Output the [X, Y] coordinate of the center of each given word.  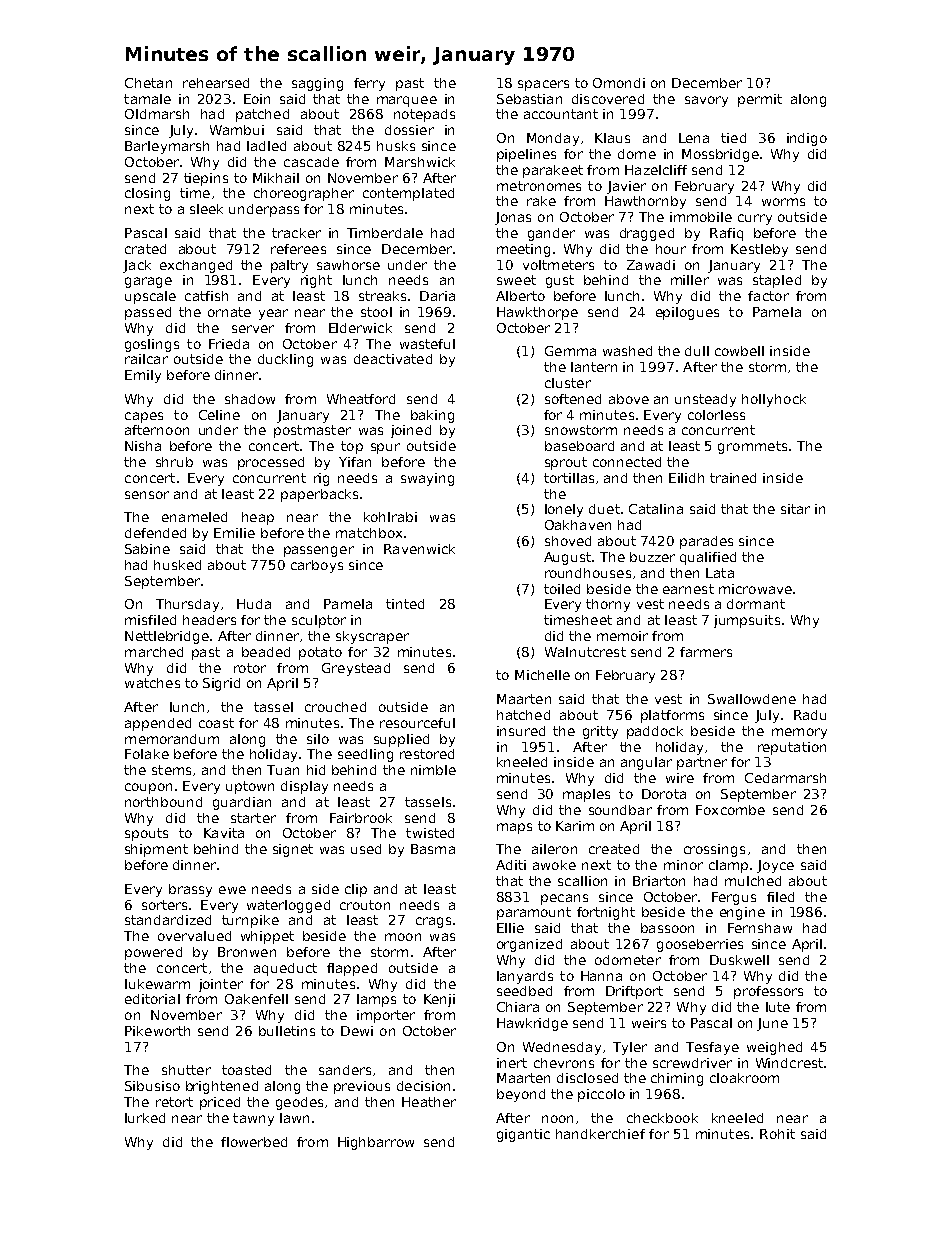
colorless [716, 415]
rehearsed [216, 83]
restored [427, 754]
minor [683, 865]
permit [760, 100]
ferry [369, 84]
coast [216, 723]
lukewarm [157, 984]
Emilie [234, 533]
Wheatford [361, 399]
